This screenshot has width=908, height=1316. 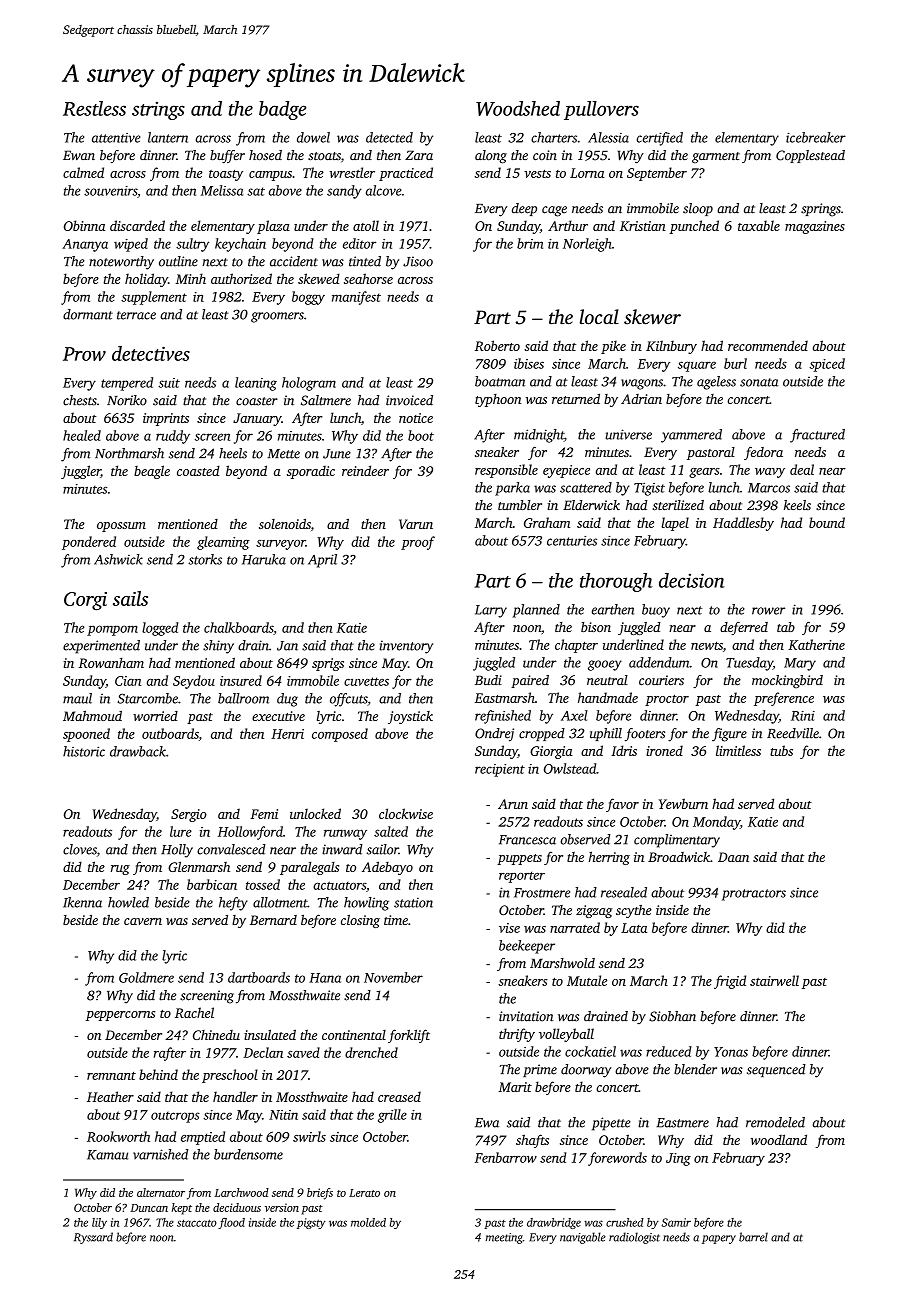 What do you see at coordinates (368, 1222) in the screenshot?
I see `molded` at bounding box center [368, 1222].
